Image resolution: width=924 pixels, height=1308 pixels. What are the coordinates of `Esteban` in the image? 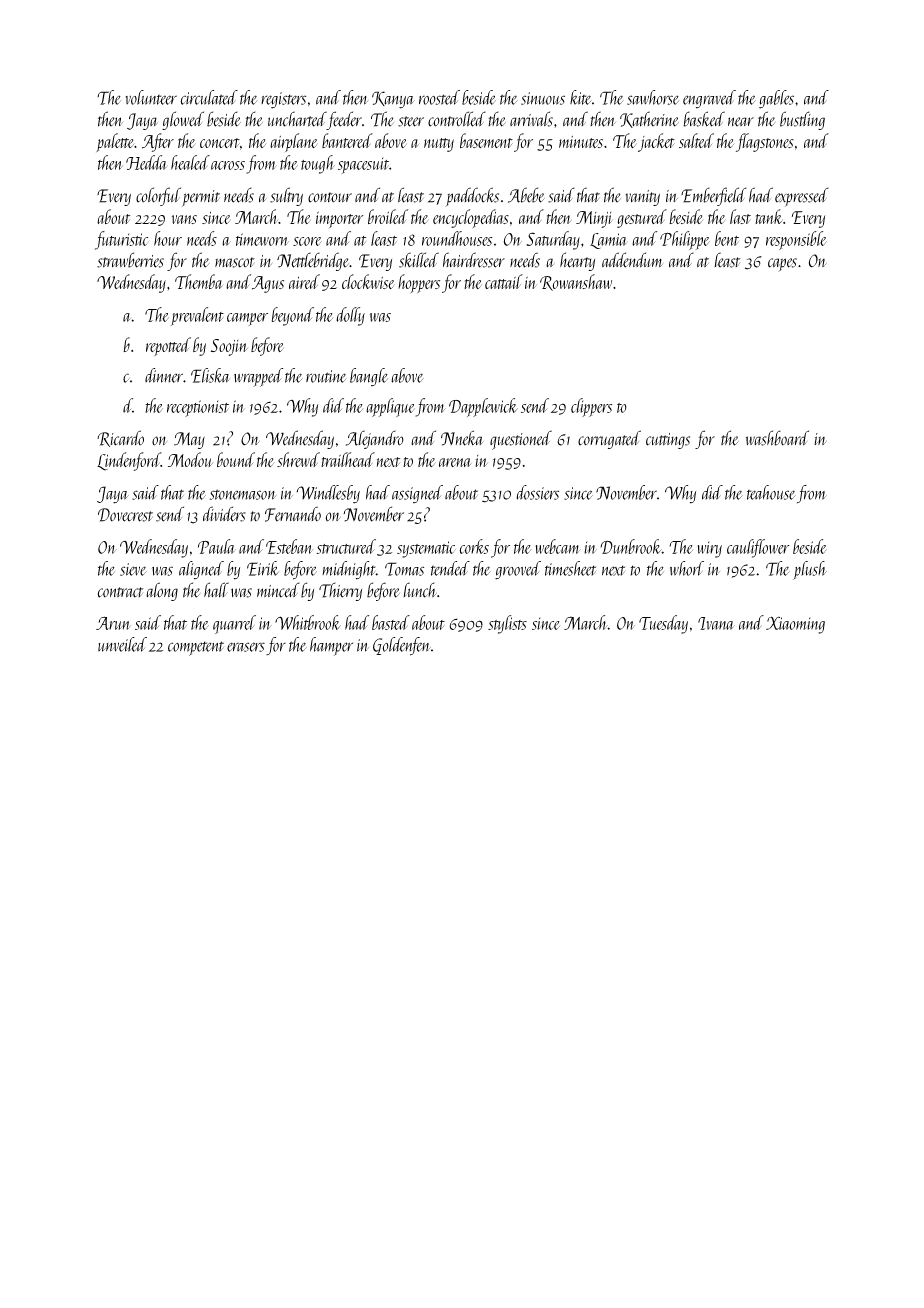 It's located at (289, 546).
